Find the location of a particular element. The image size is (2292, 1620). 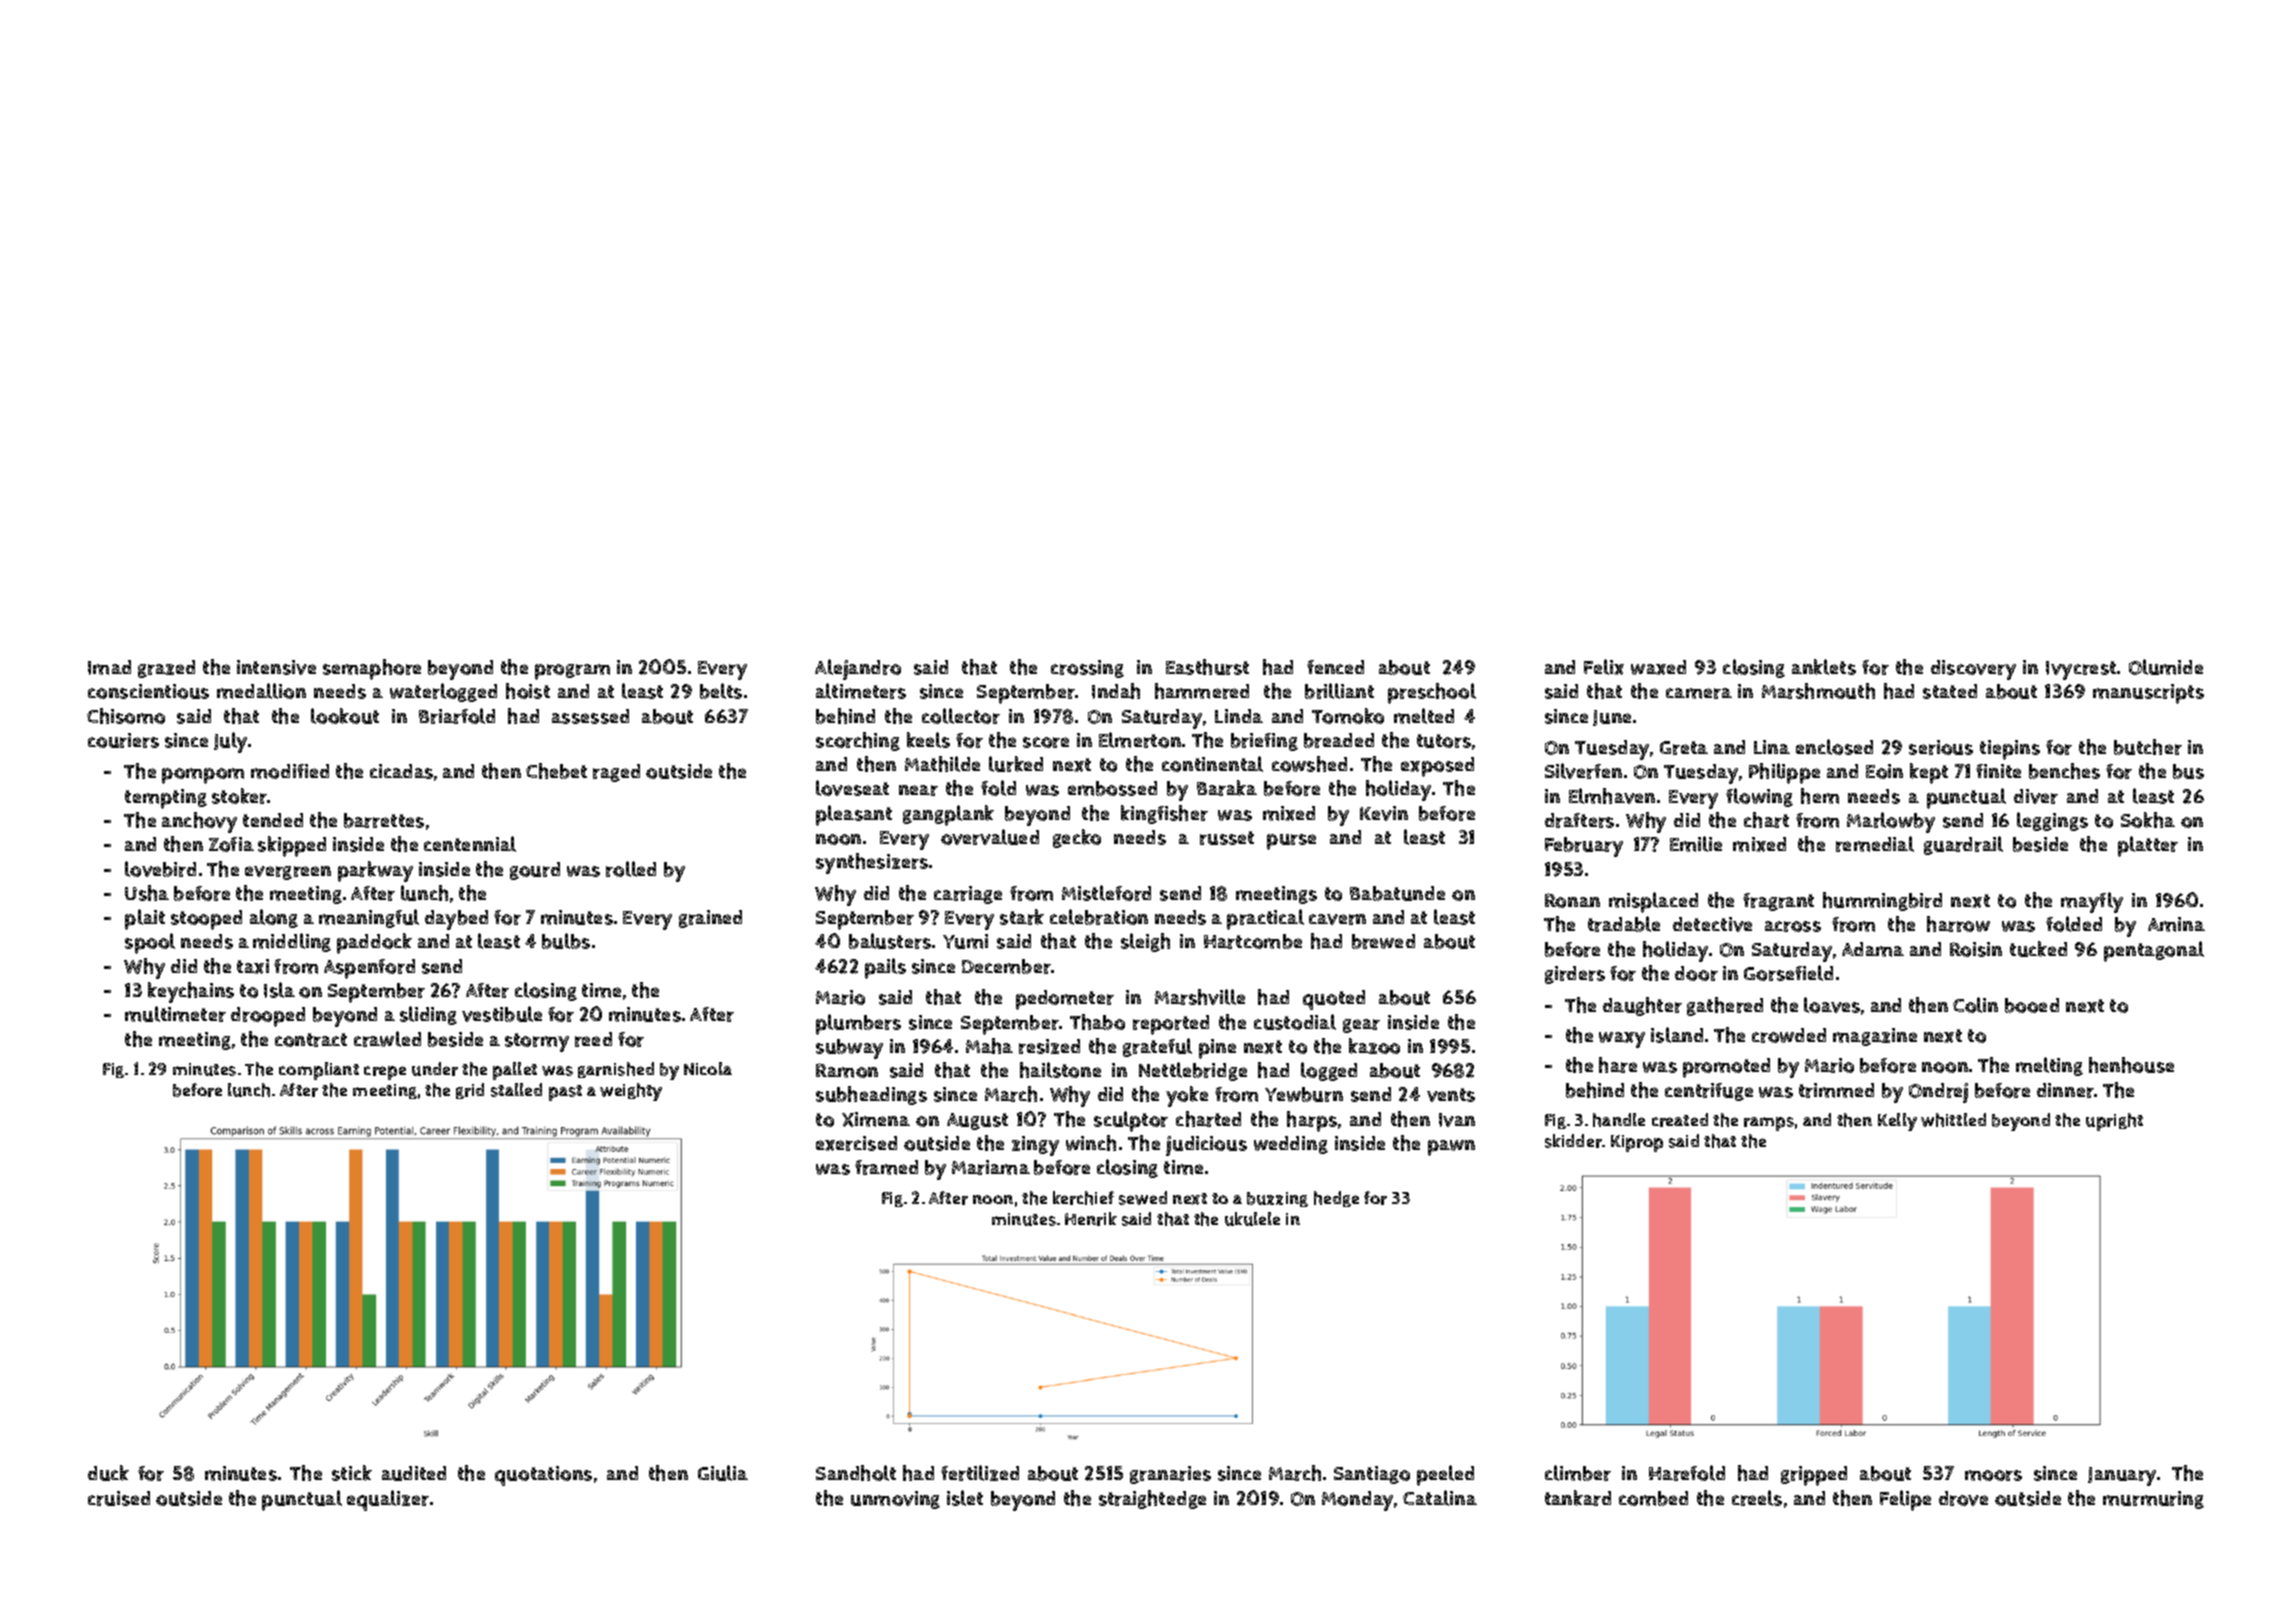

intensive is located at coordinates (276, 667).
